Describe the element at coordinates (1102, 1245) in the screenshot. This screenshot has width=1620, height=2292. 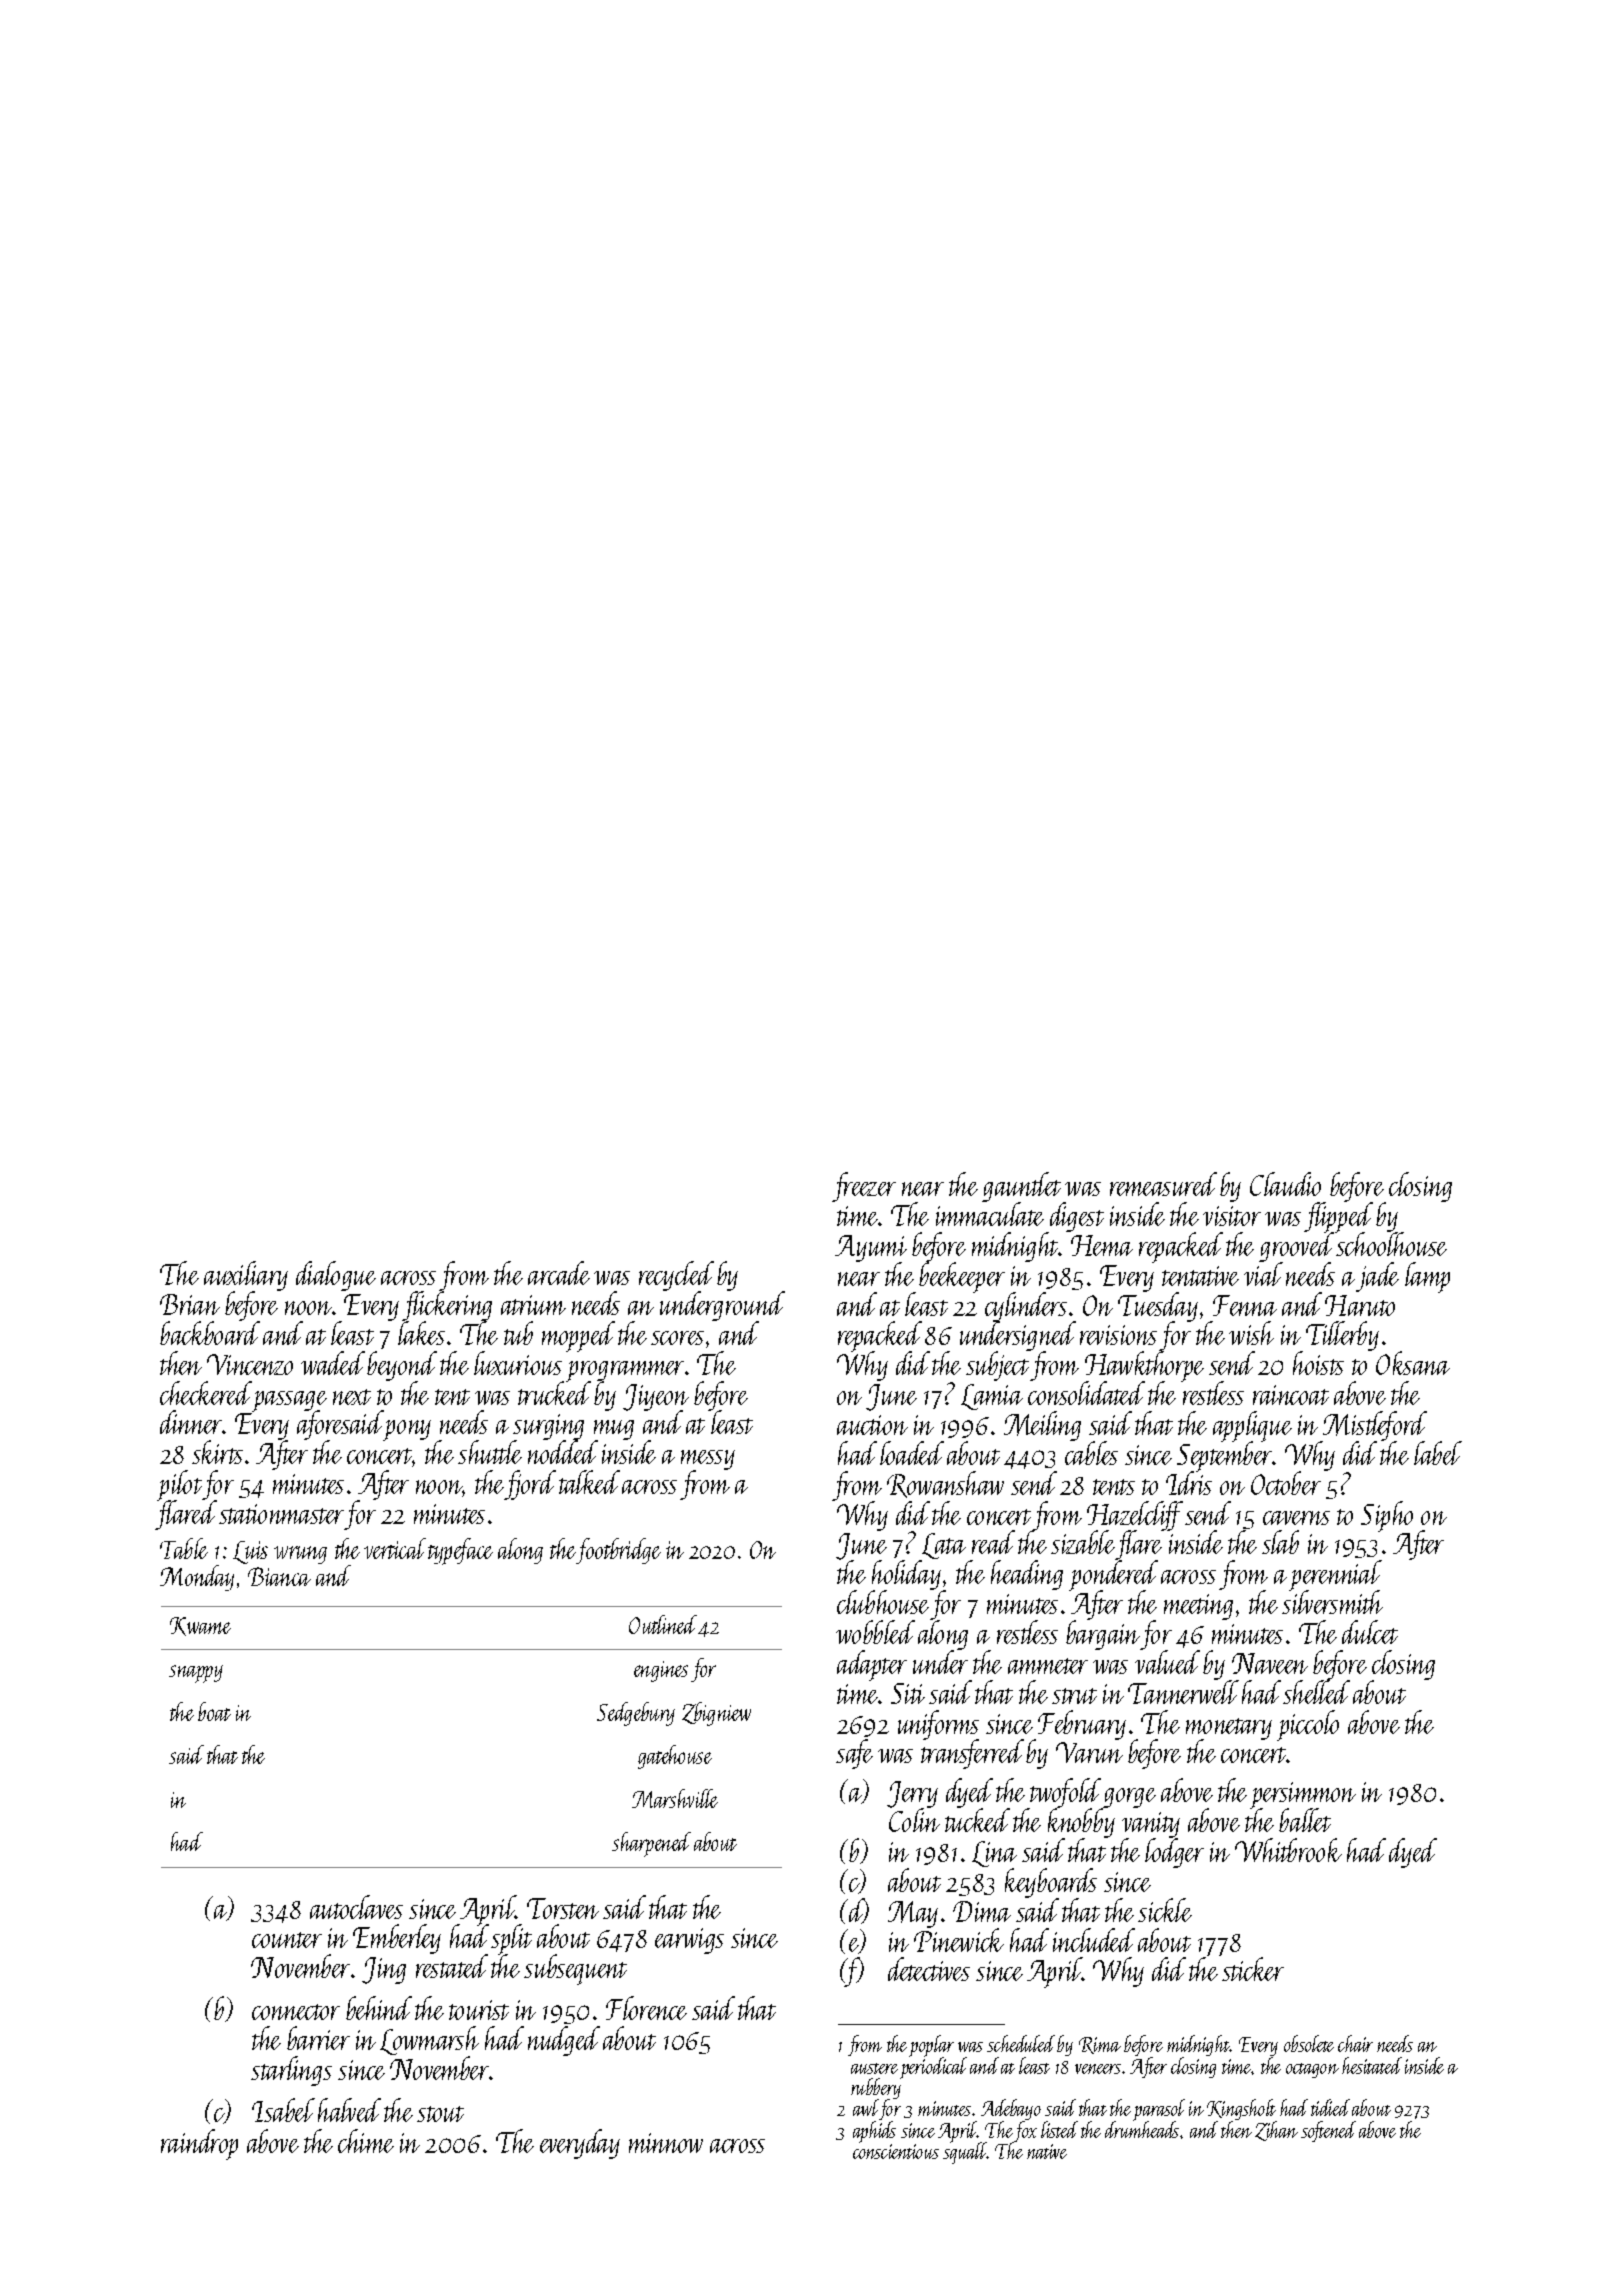
I see `Hema` at that location.
